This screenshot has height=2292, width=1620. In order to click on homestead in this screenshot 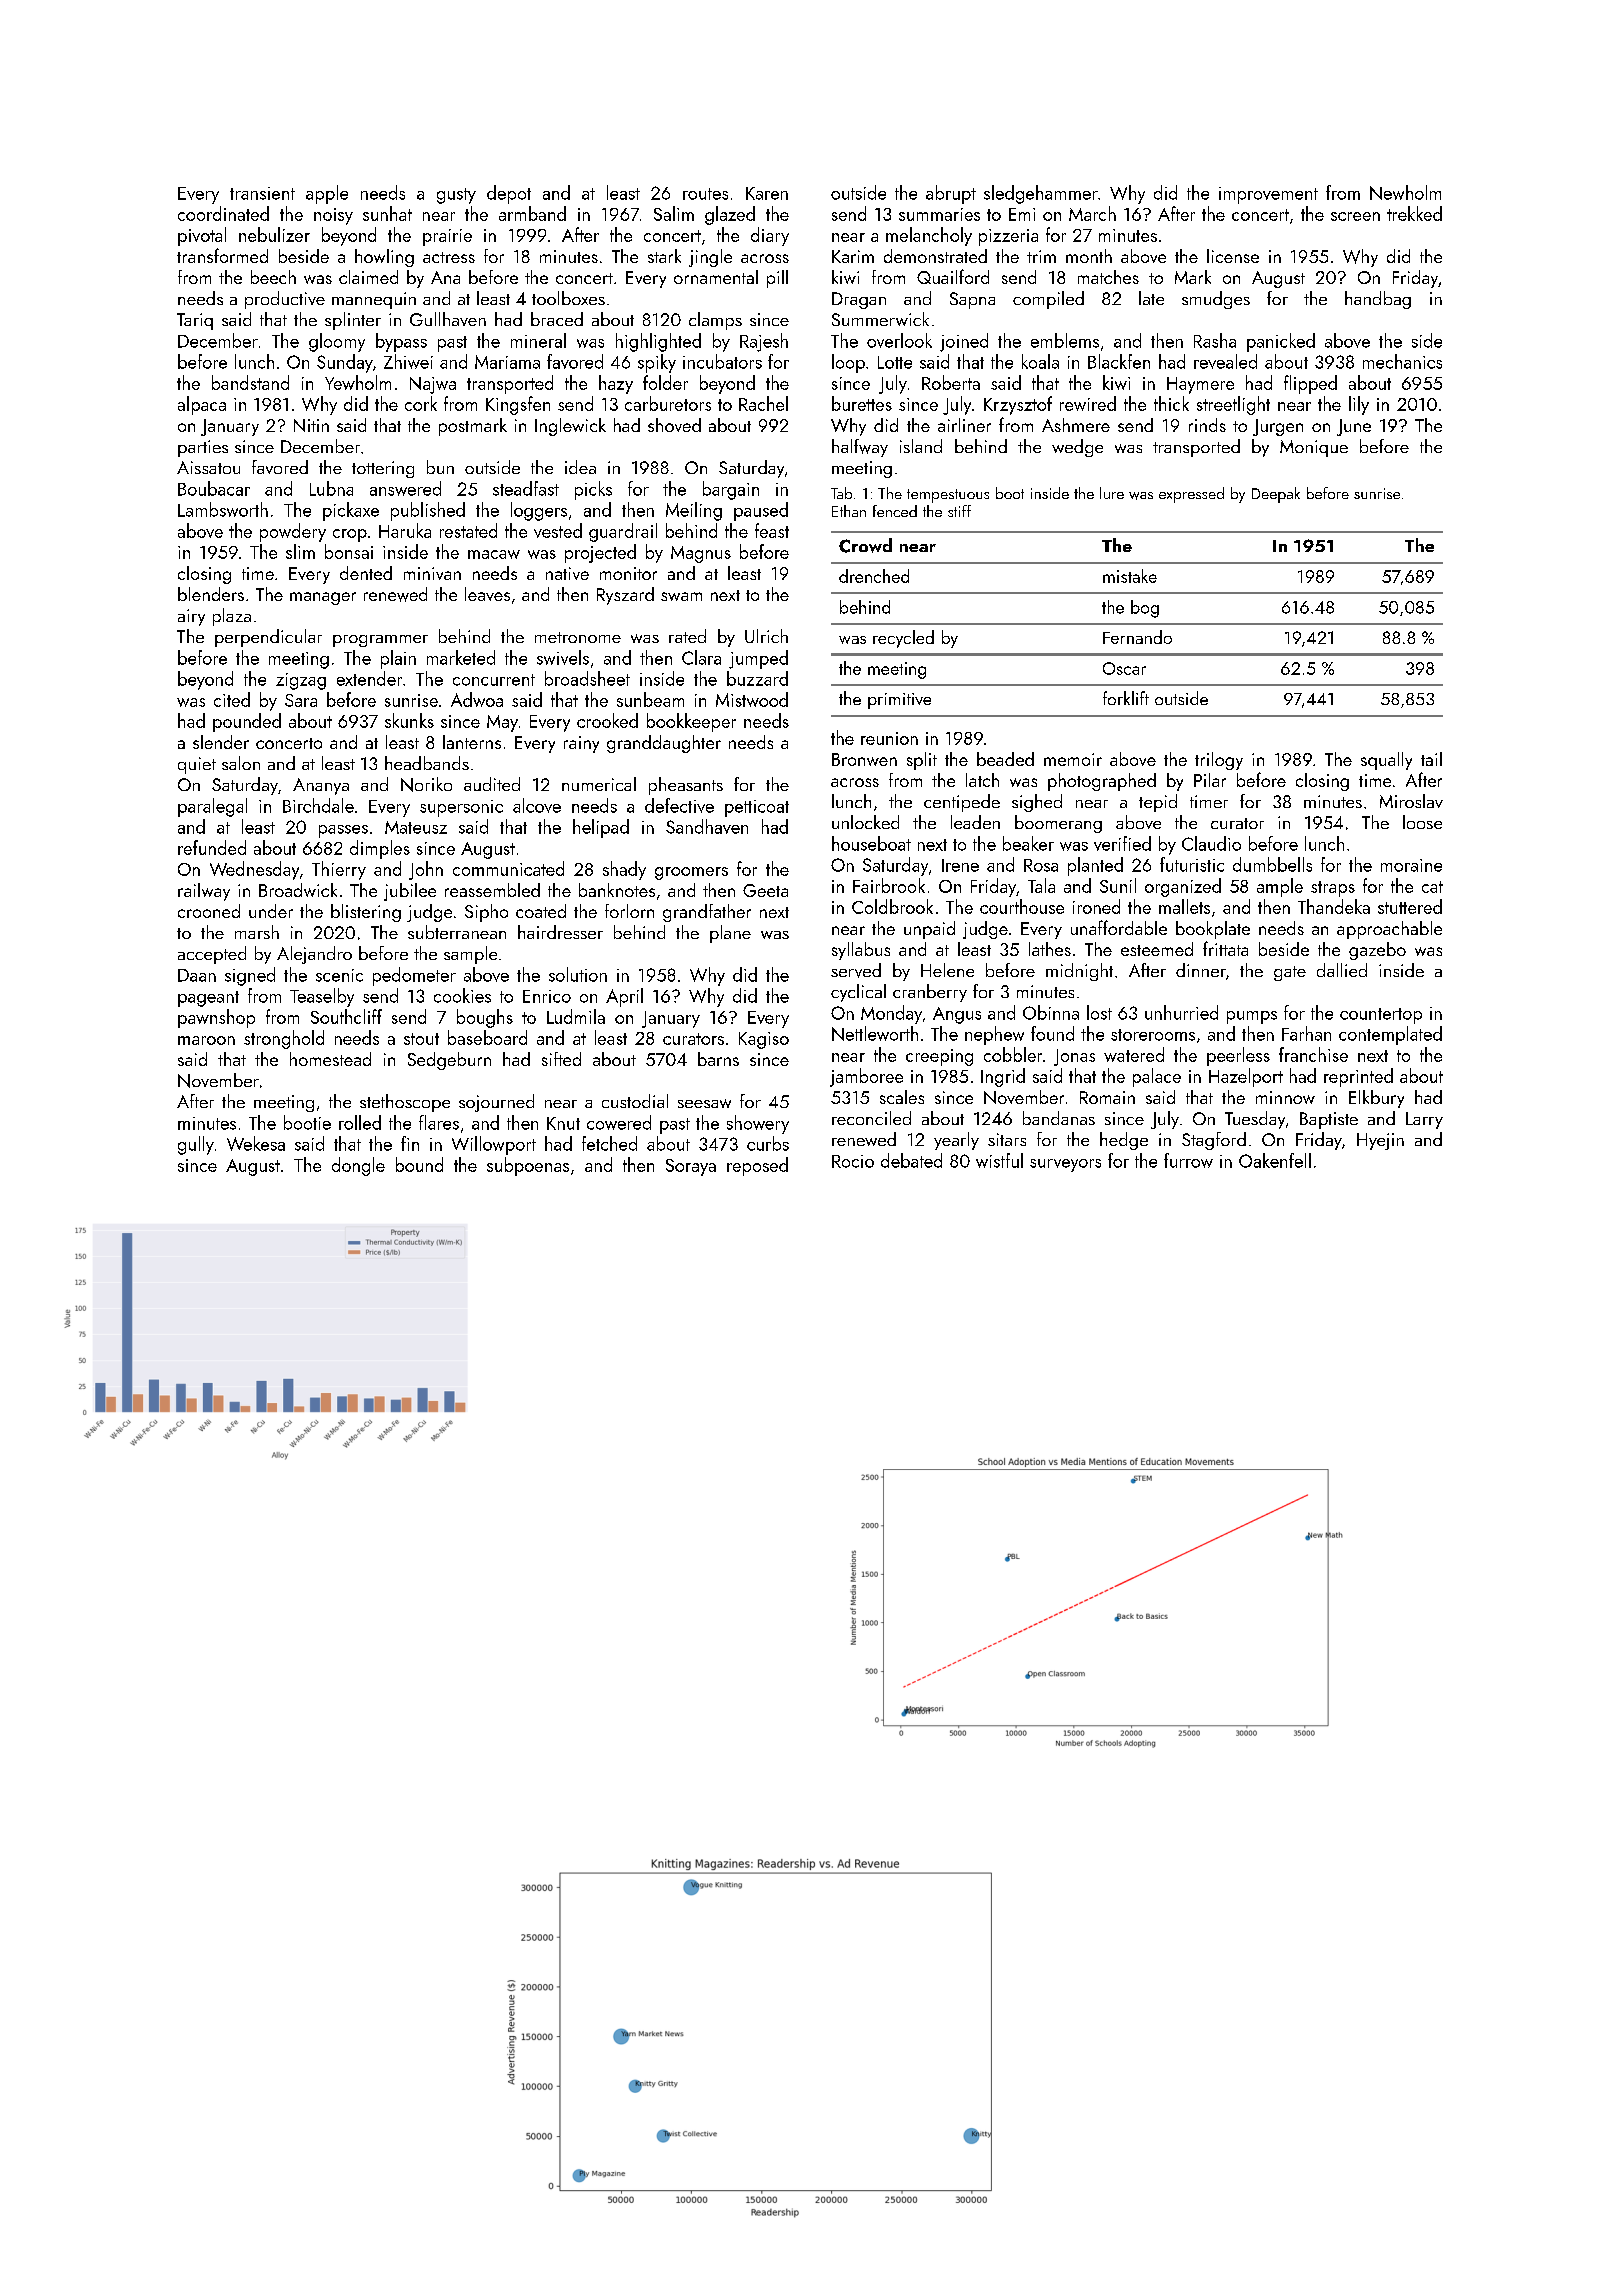, I will do `click(330, 1059)`.
